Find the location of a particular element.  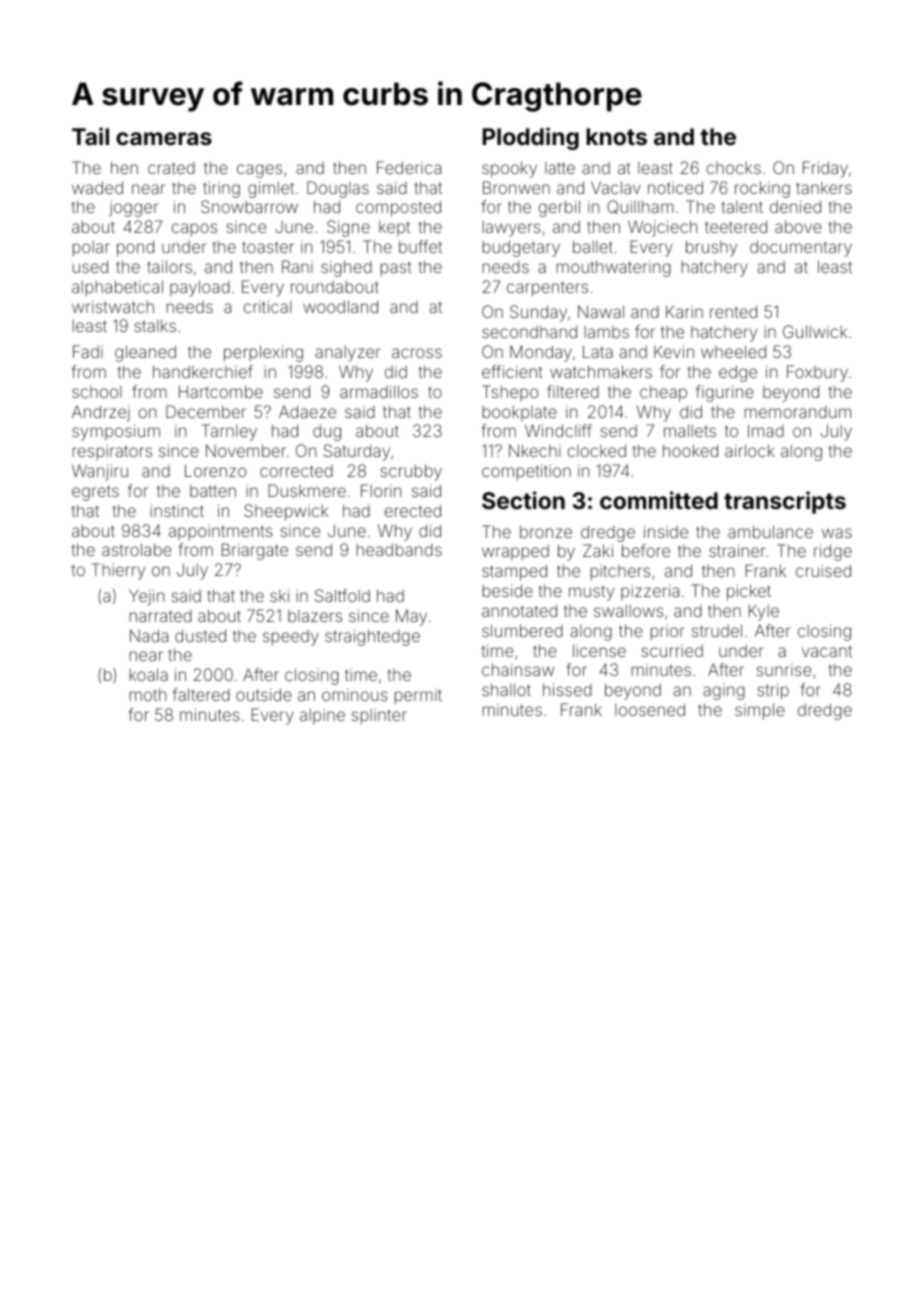

documentary is located at coordinates (801, 248).
